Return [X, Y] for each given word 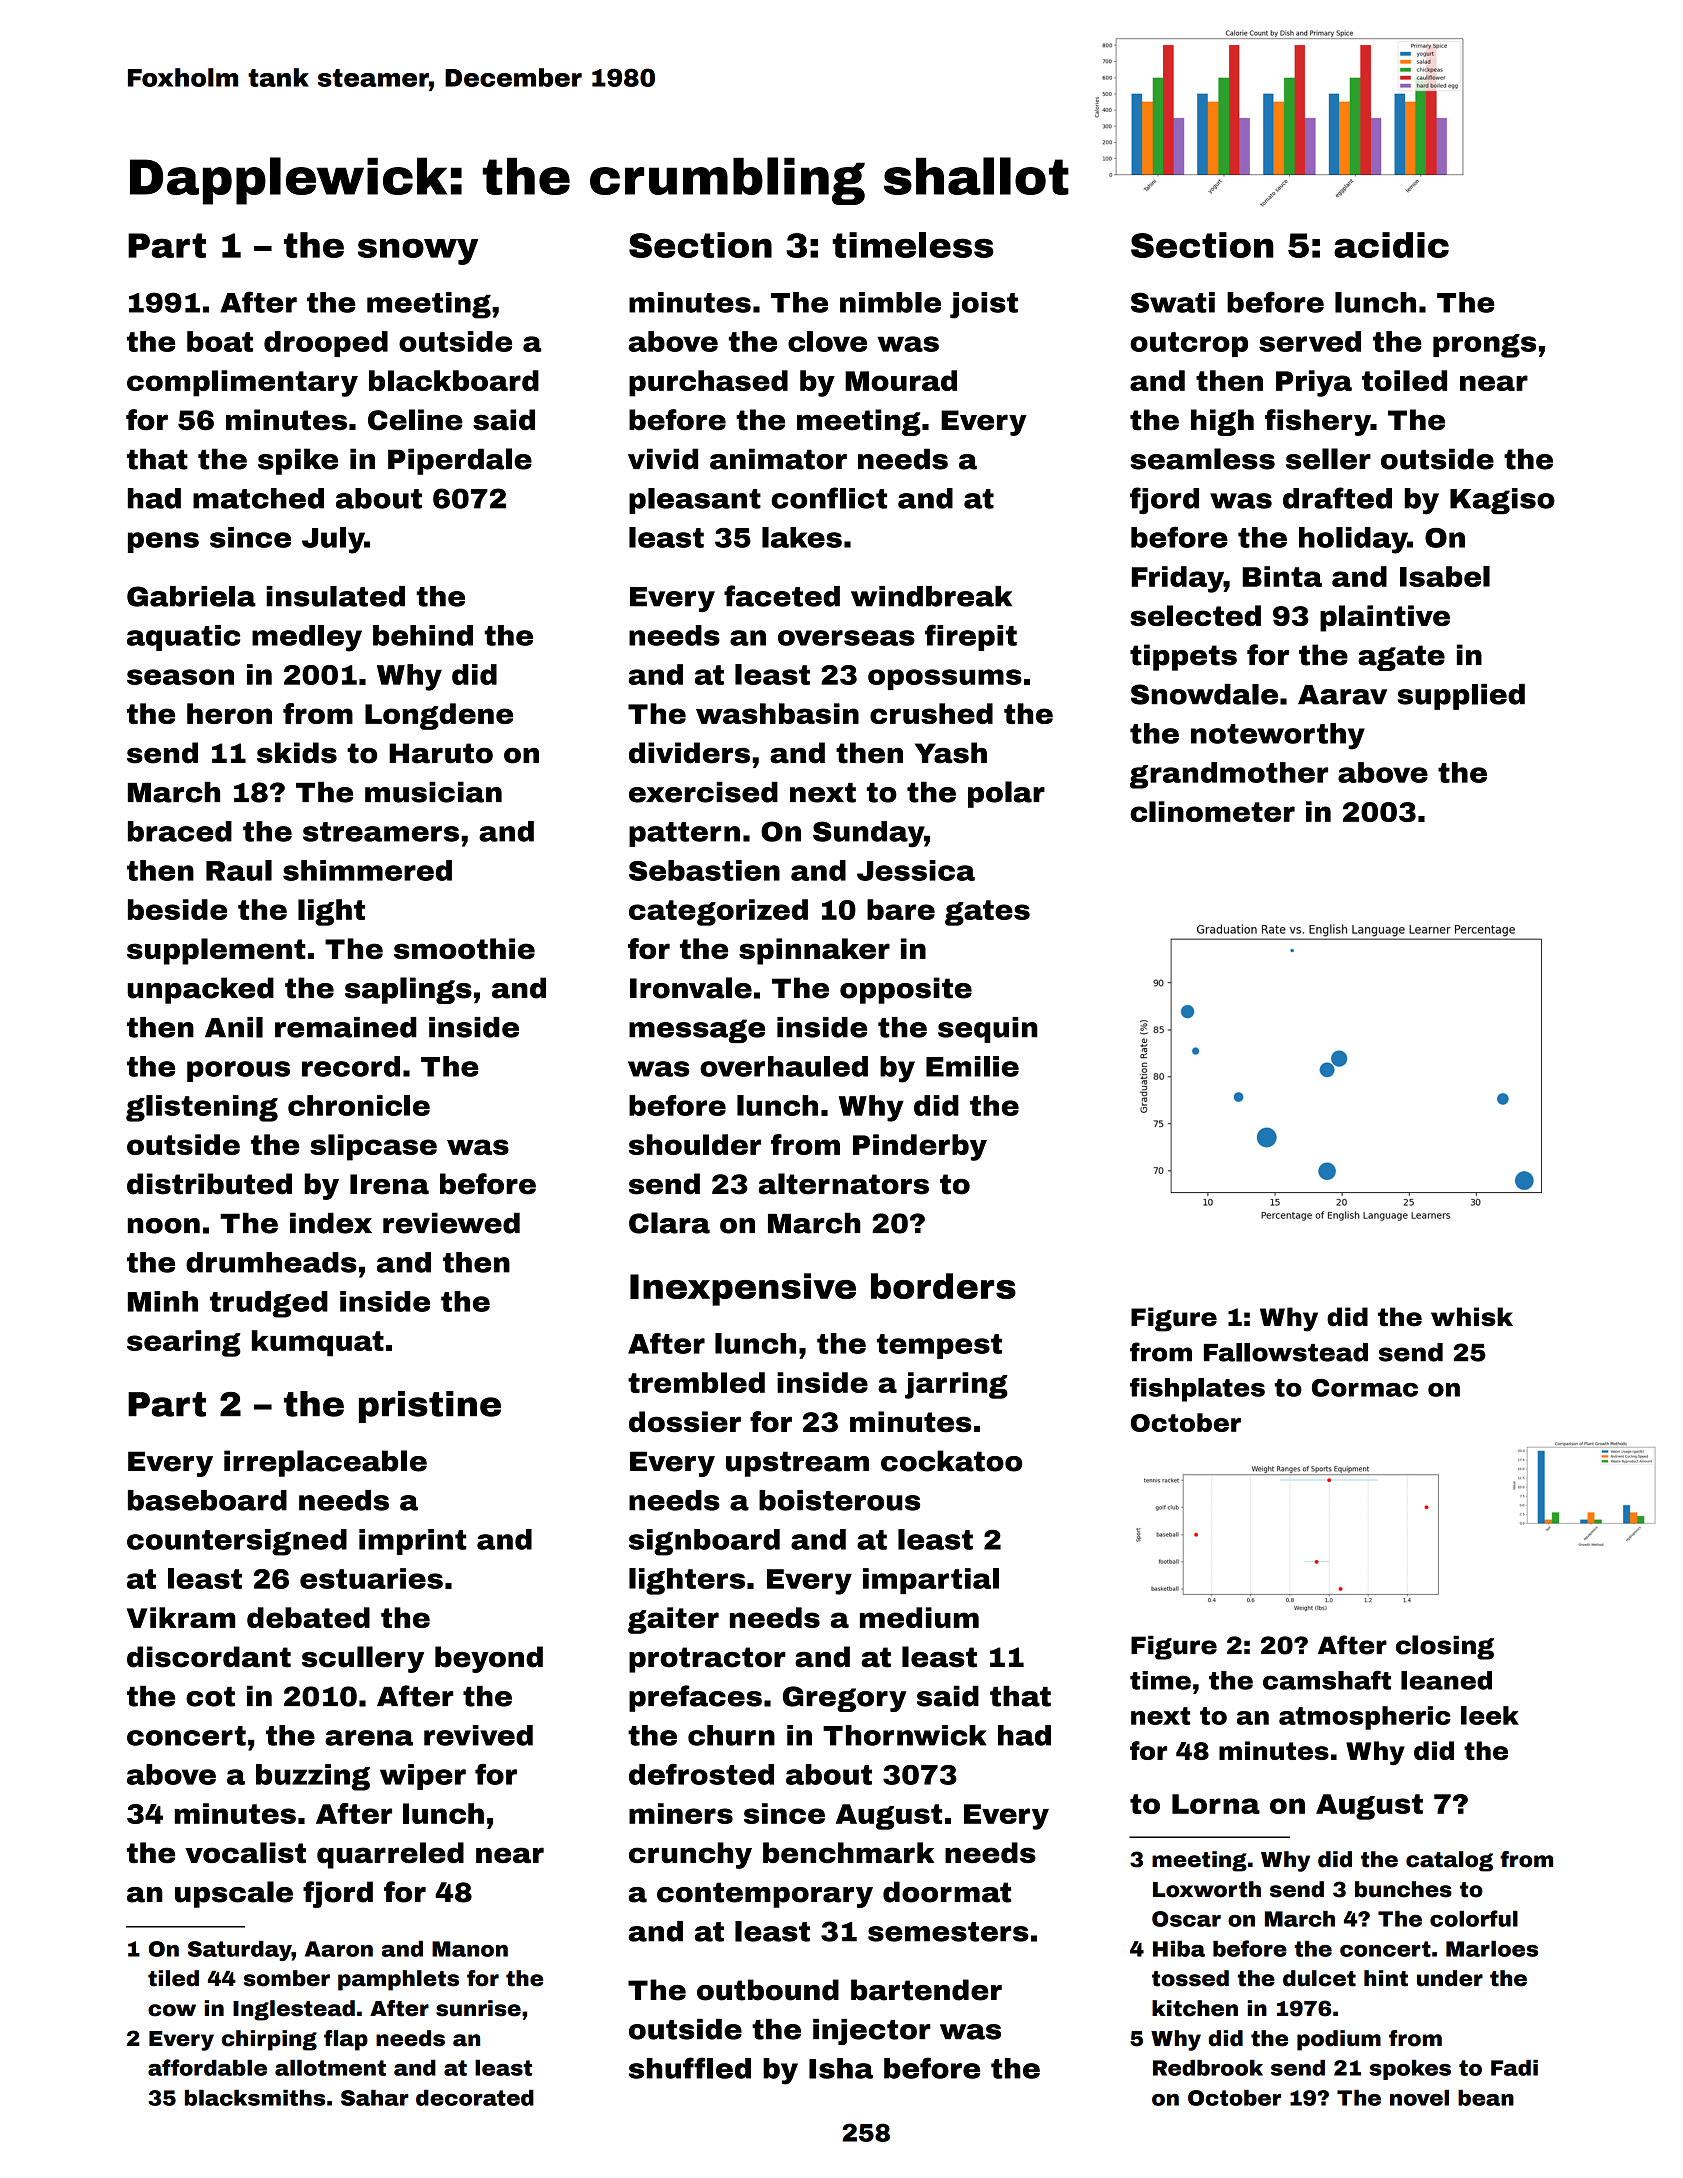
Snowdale [1204, 694]
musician [433, 792]
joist [984, 305]
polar [1006, 794]
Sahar [375, 2097]
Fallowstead [1286, 1352]
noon [164, 1226]
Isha [841, 2068]
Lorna [1216, 1804]
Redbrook [1208, 2067]
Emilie [972, 1066]
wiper [423, 1777]
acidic [1391, 245]
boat [220, 341]
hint [1386, 1978]
